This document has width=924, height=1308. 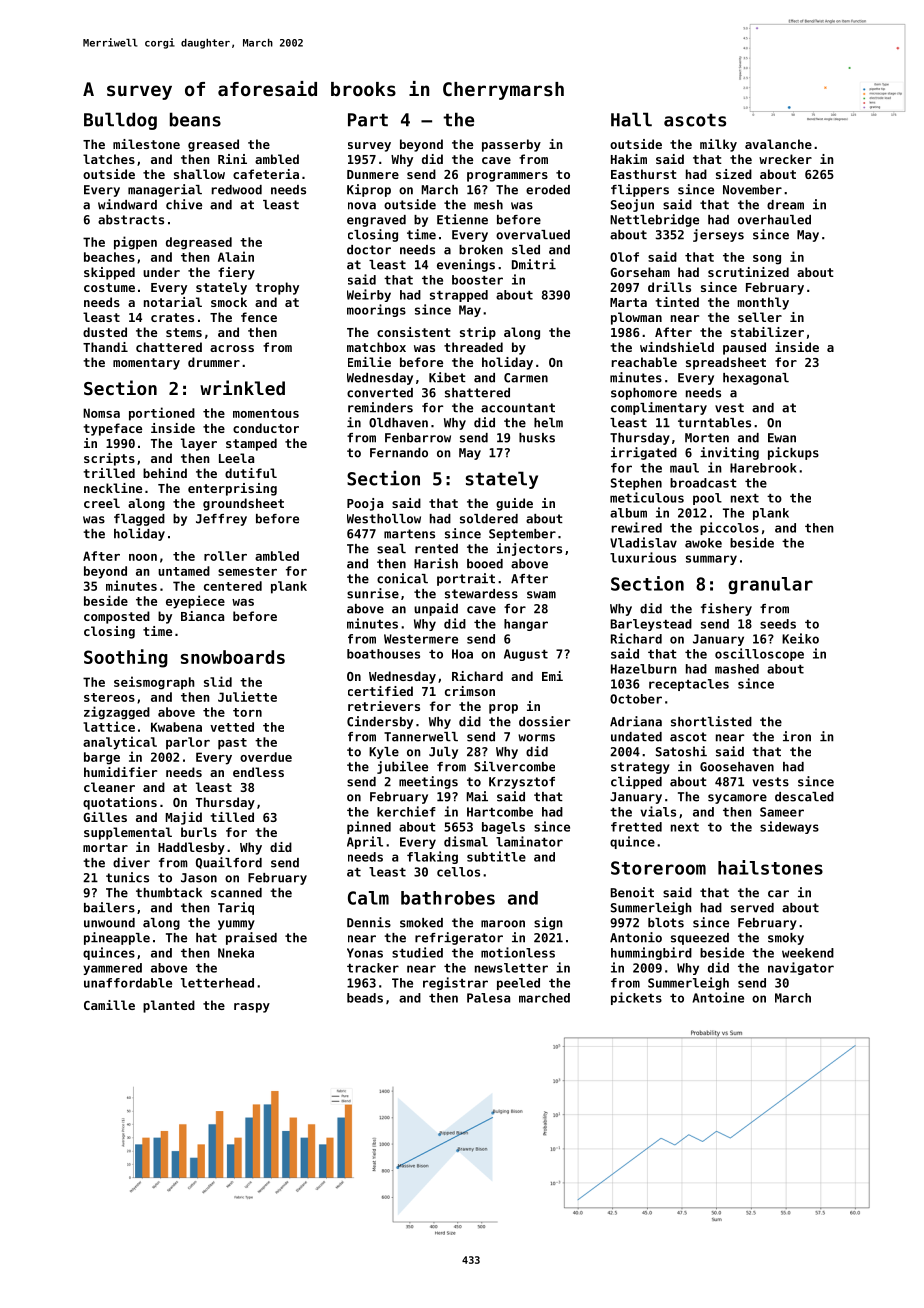 What do you see at coordinates (637, 527) in the document?
I see `rewired` at bounding box center [637, 527].
